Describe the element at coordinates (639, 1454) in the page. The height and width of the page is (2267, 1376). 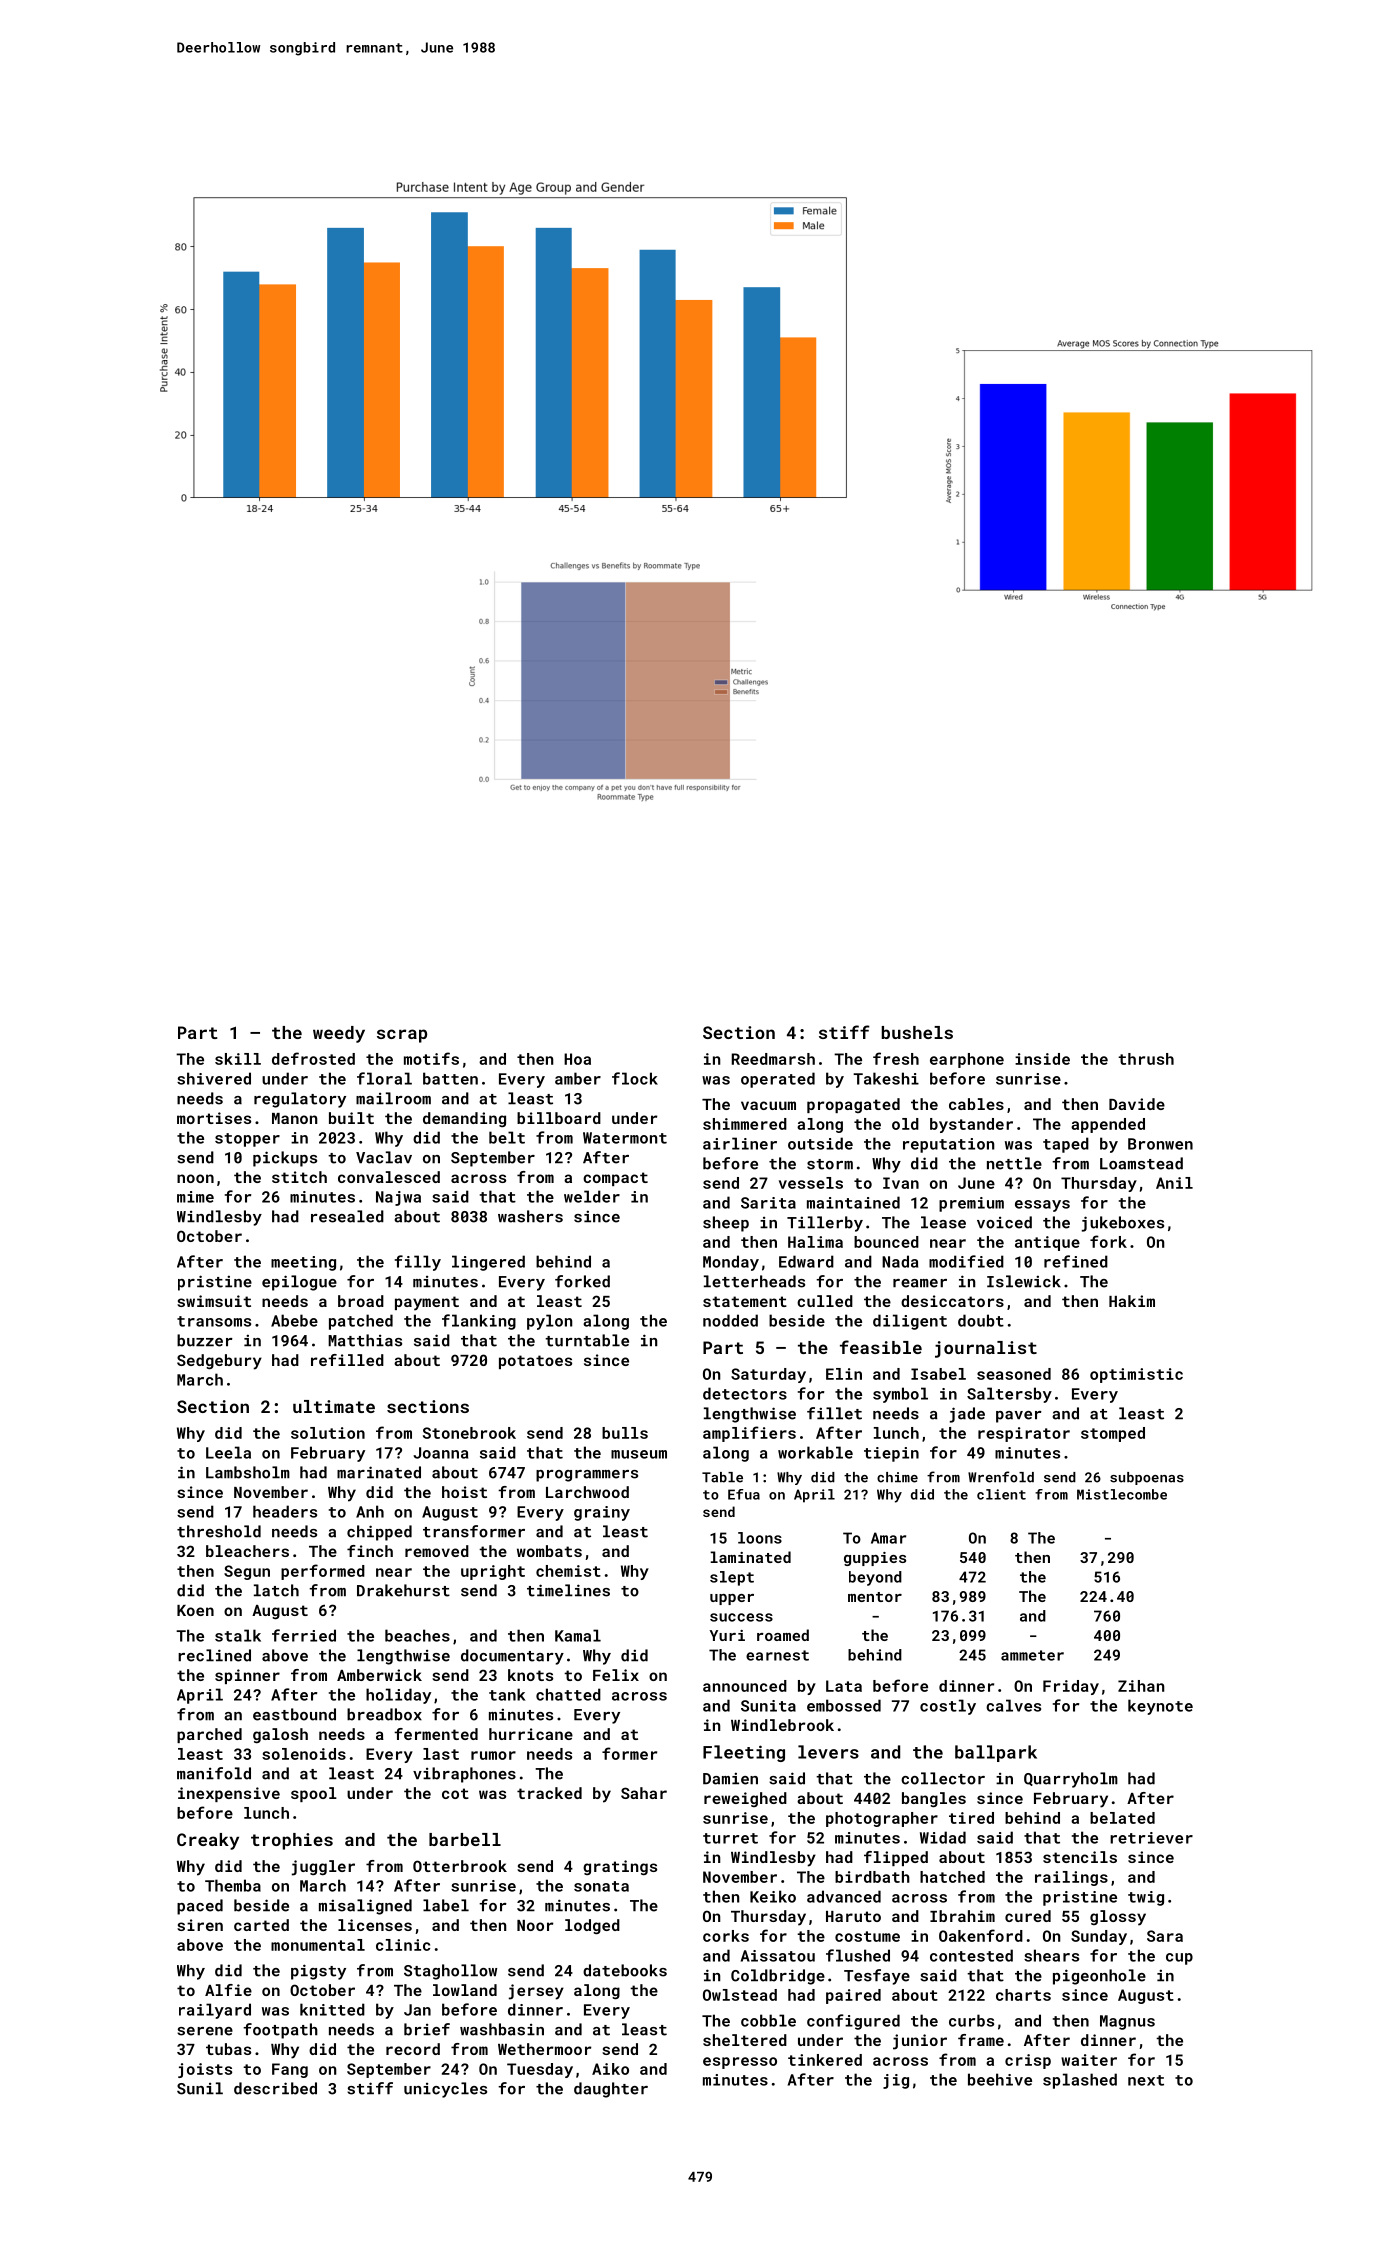
I see `museum` at that location.
